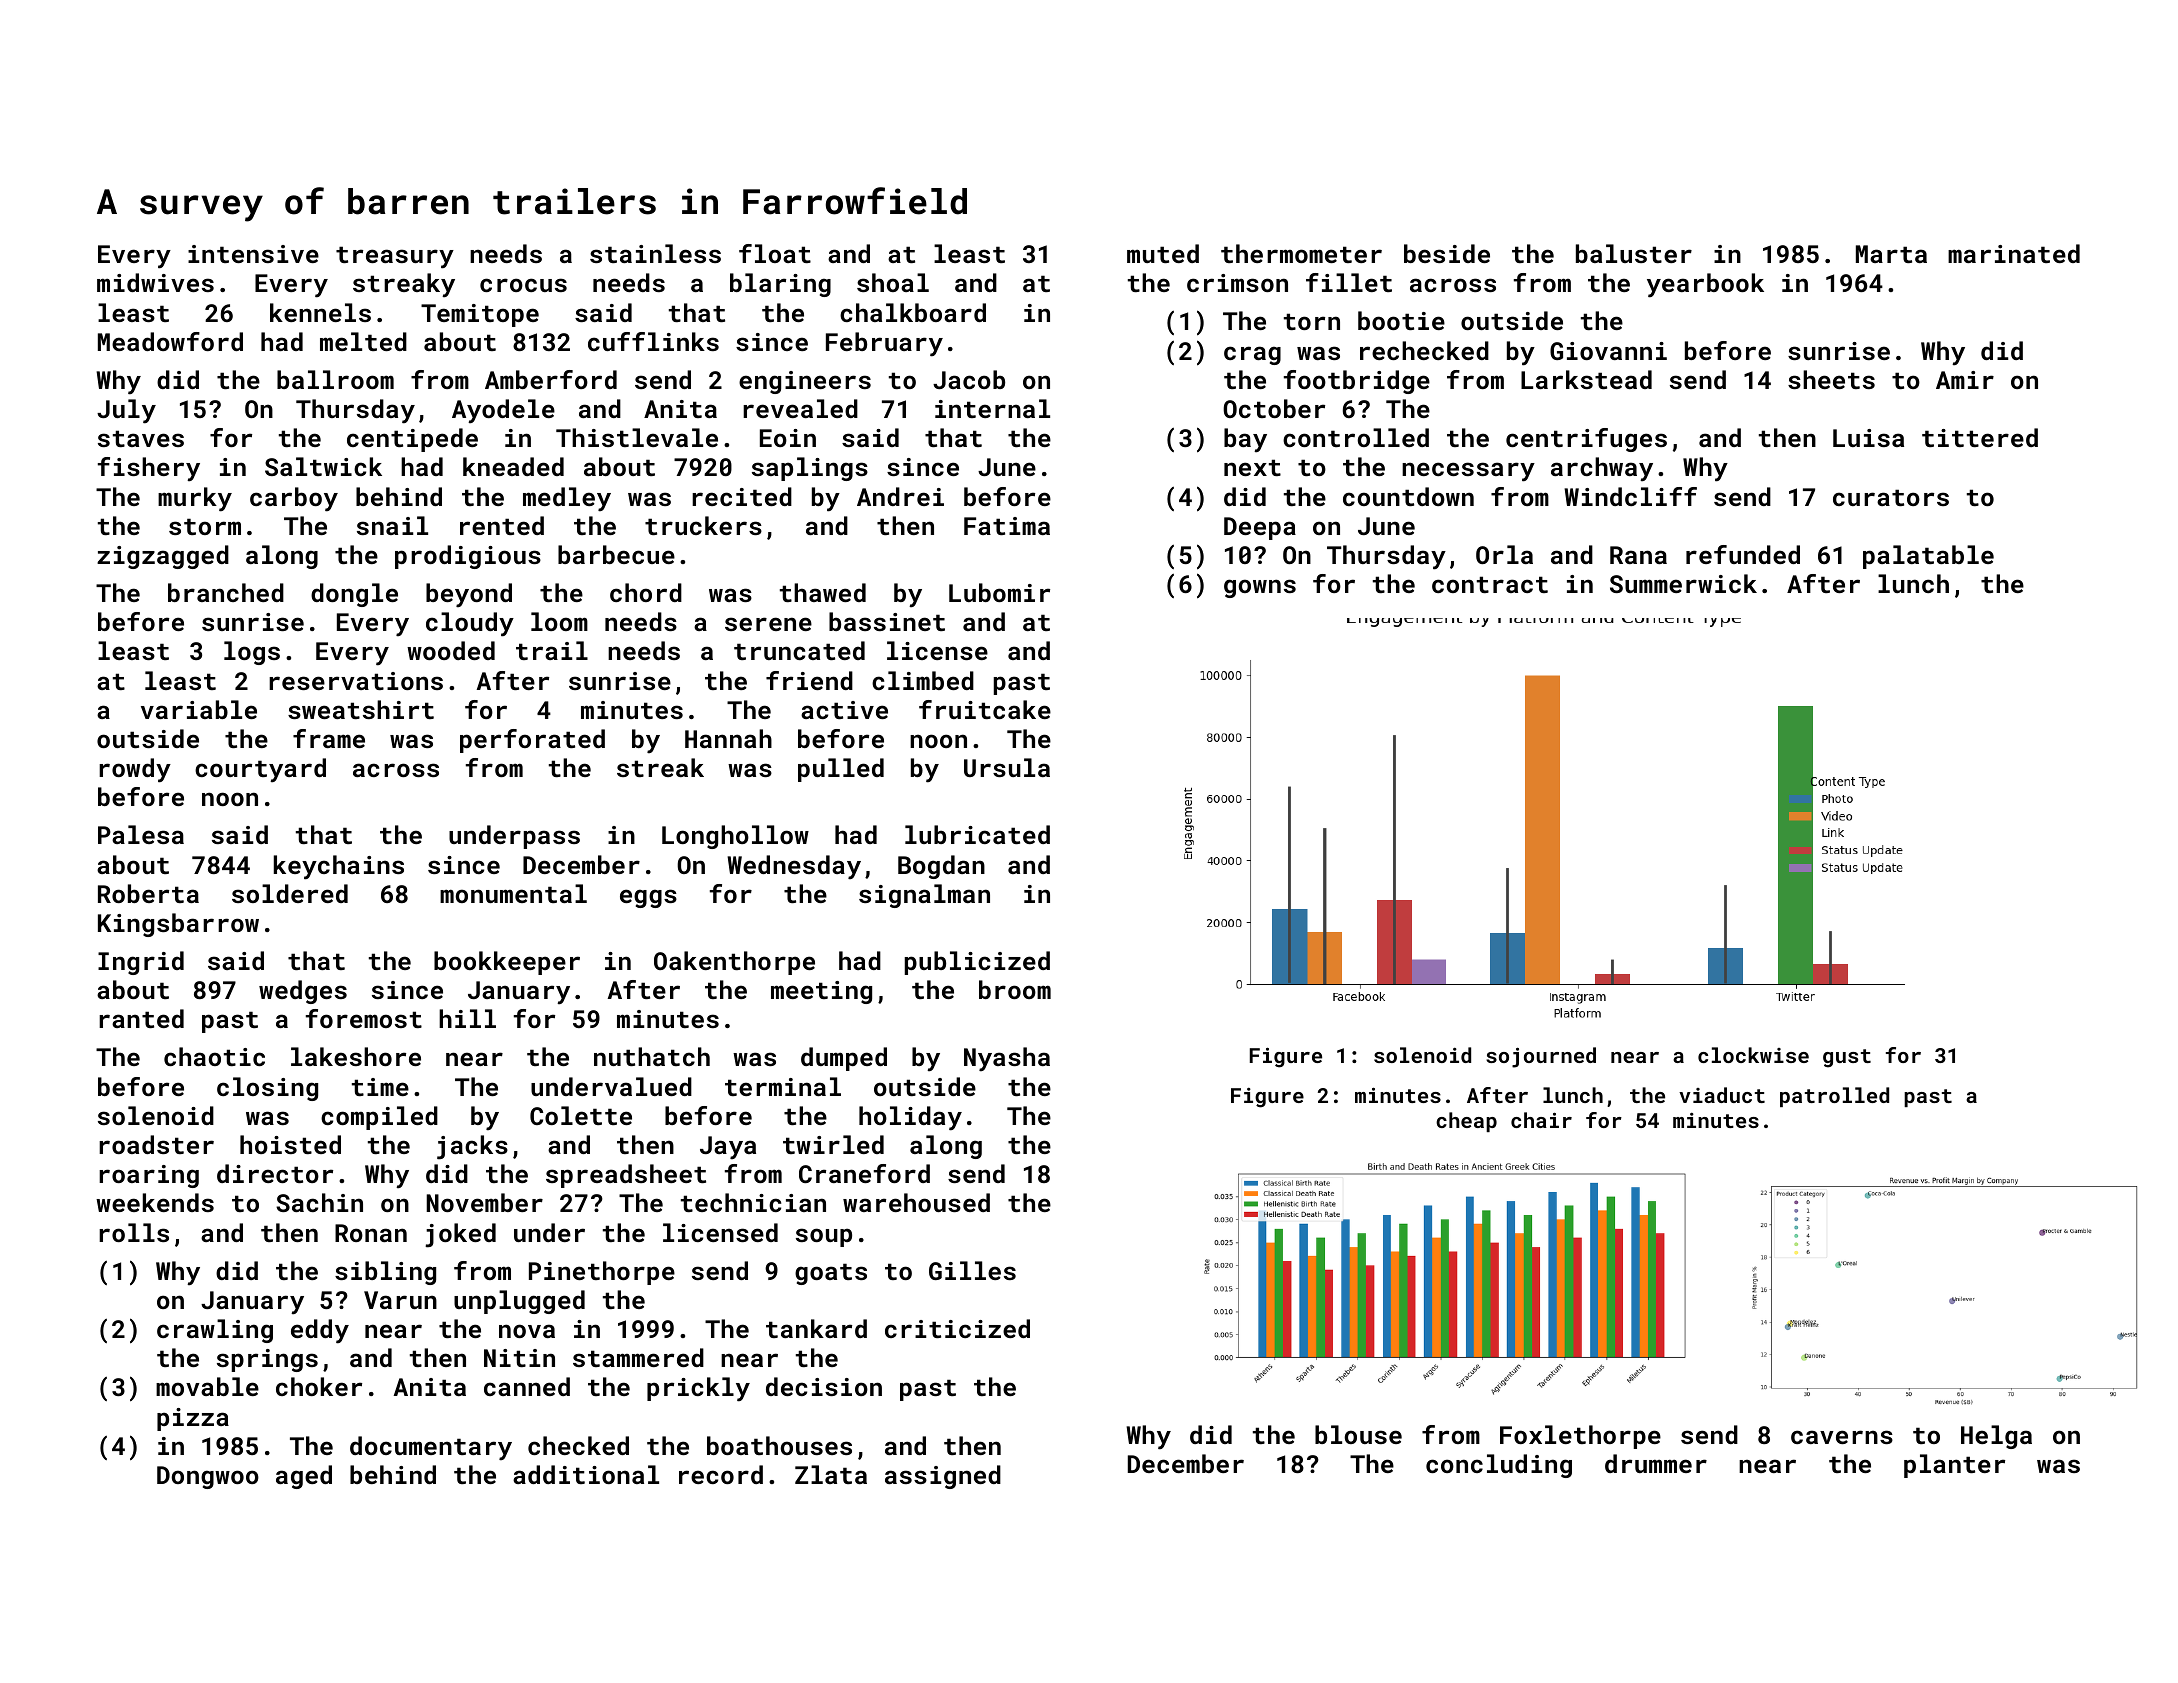 The width and height of the screenshot is (2178, 1683). I want to click on marinated, so click(2014, 253).
